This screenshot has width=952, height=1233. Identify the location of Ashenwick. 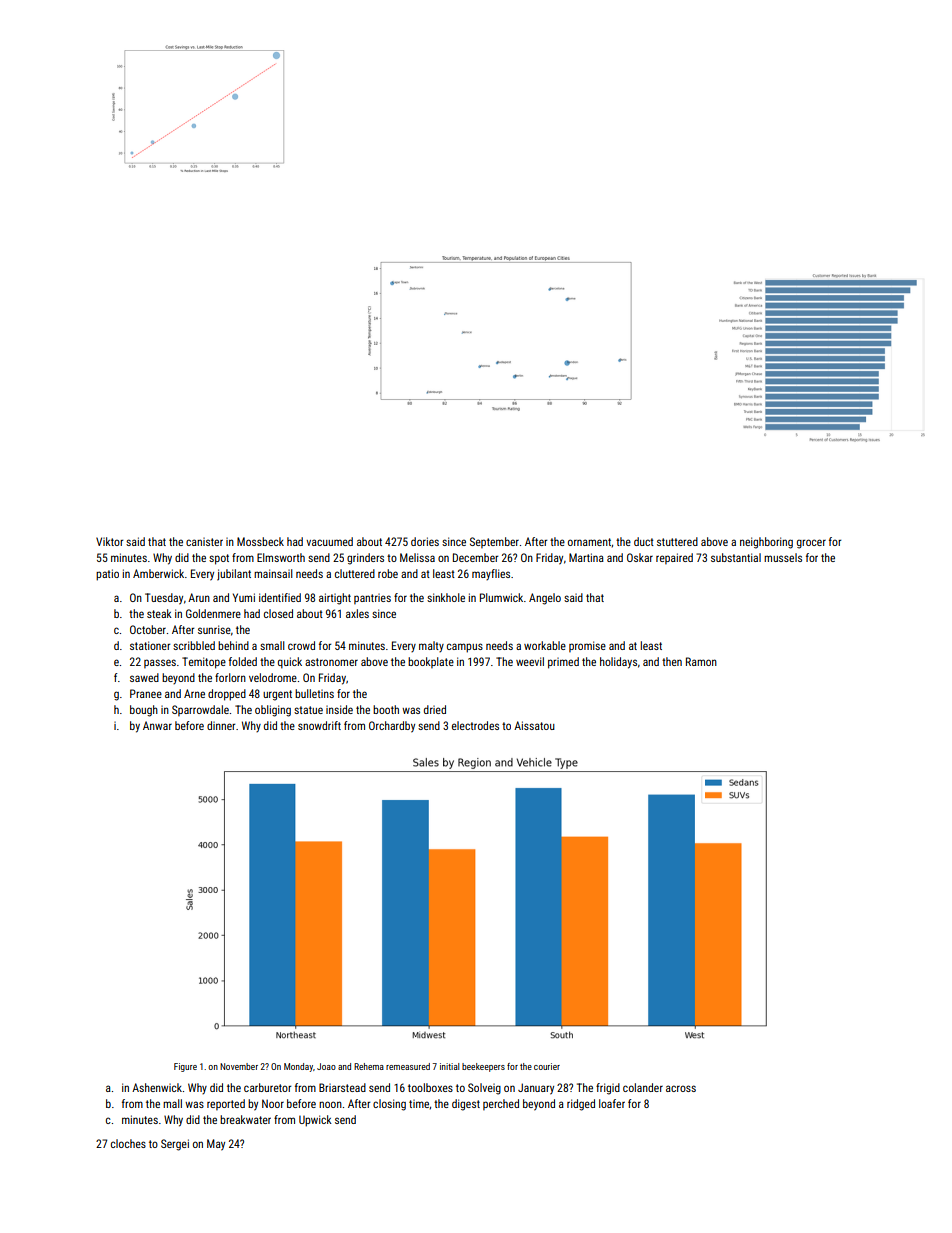
(157, 1087).
